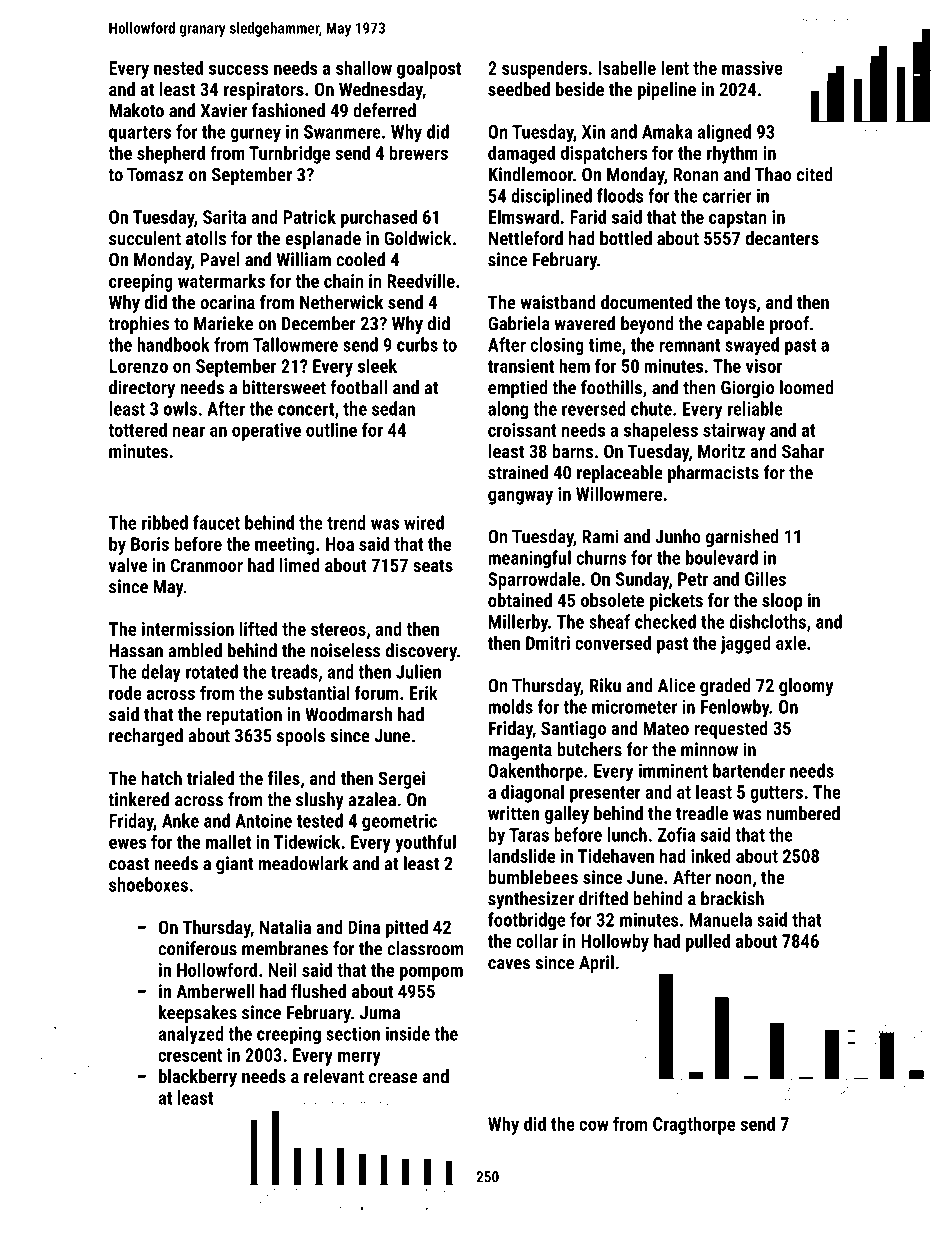 This screenshot has width=952, height=1233. I want to click on disciplined, so click(551, 197).
